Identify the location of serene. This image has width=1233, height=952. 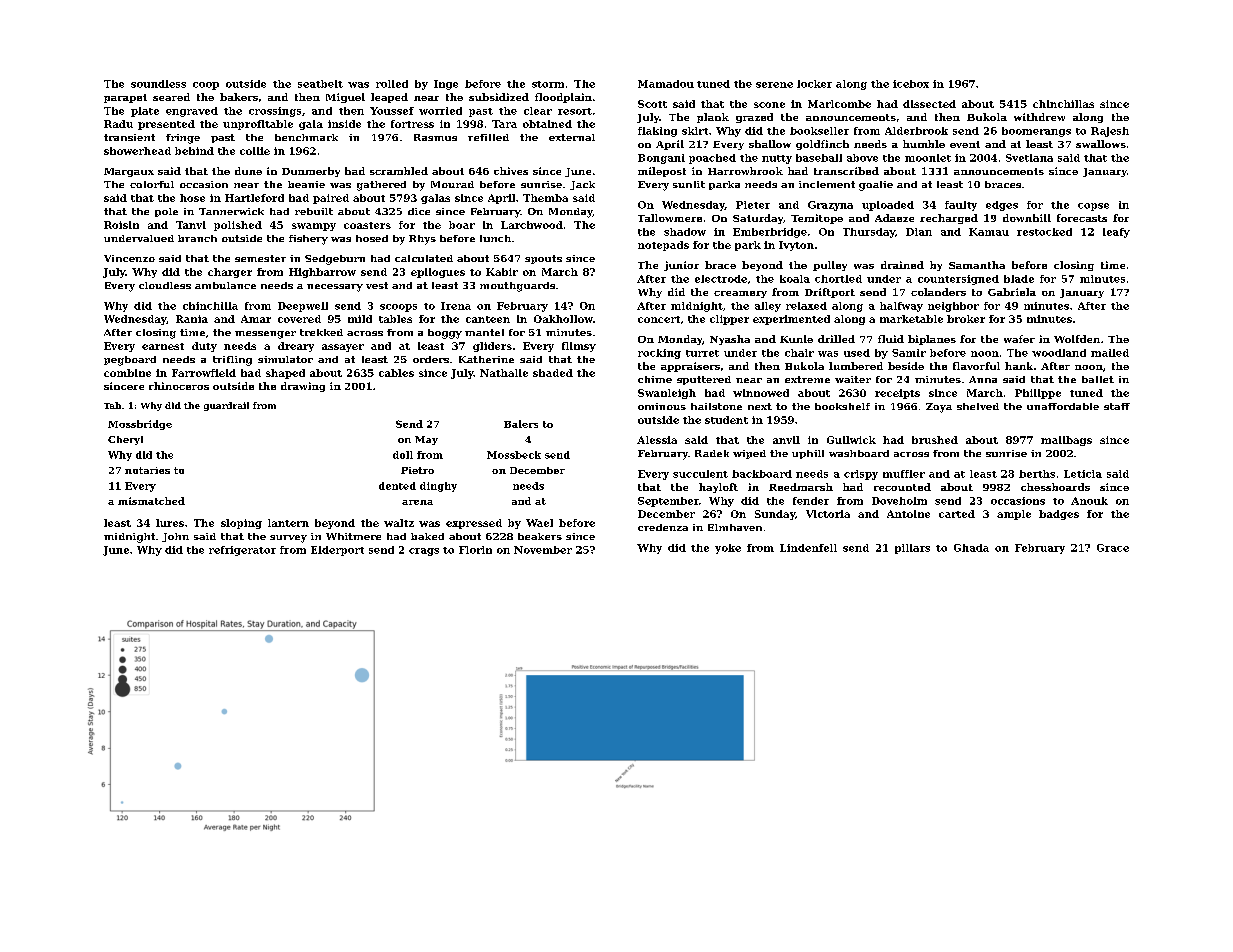
(774, 85).
